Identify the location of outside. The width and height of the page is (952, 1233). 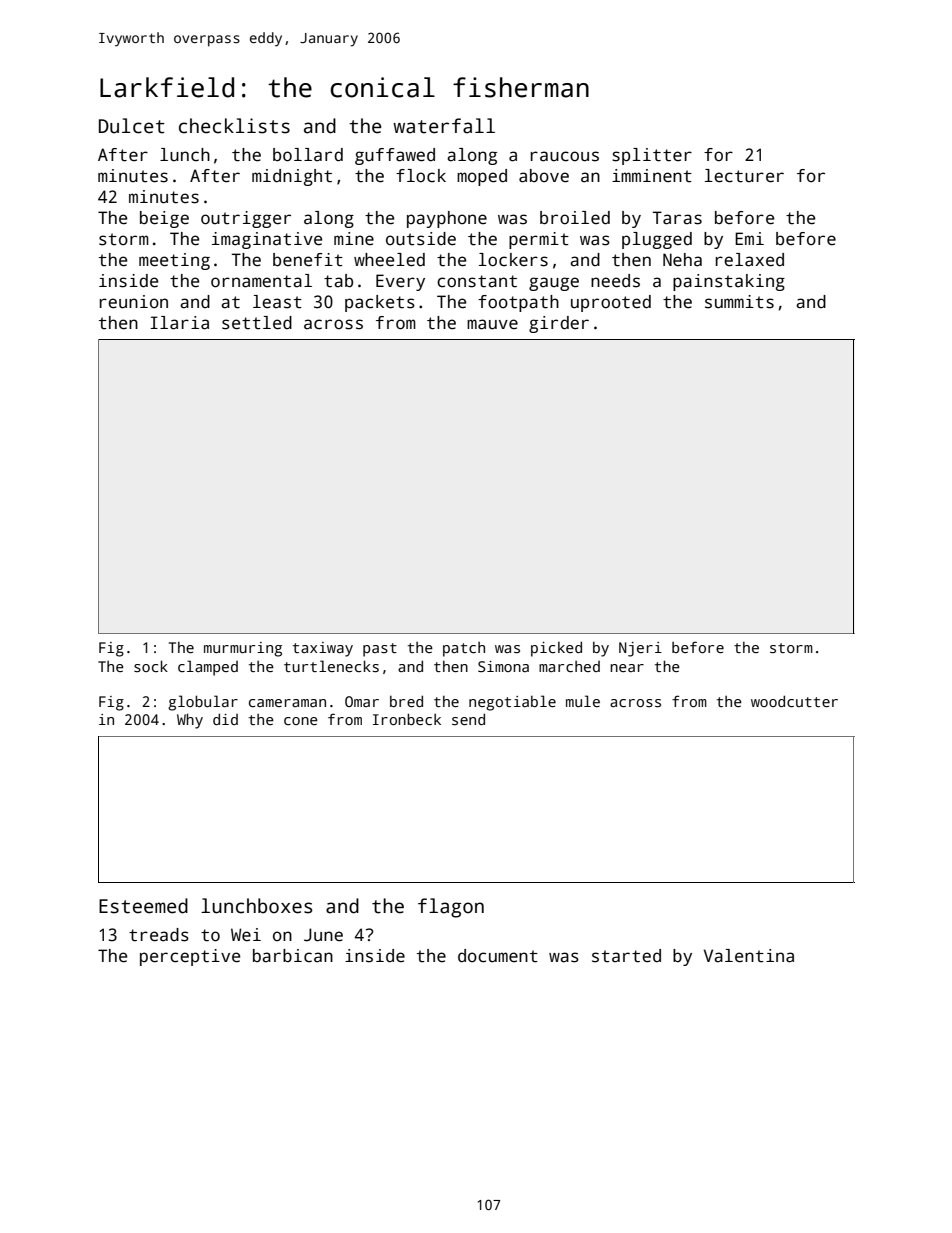
(421, 239).
